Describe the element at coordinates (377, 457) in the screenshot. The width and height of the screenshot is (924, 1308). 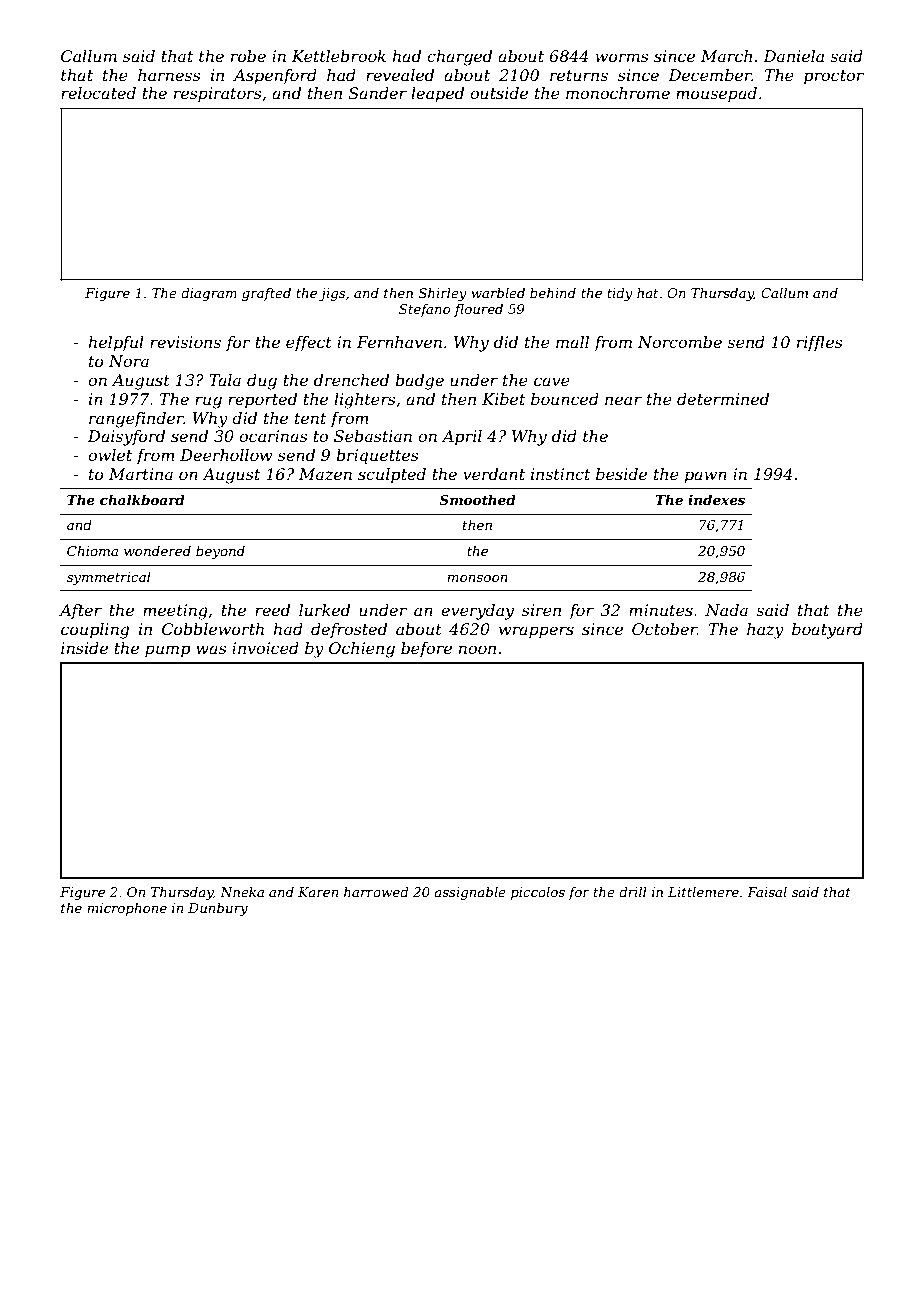
I see `briquettes` at that location.
